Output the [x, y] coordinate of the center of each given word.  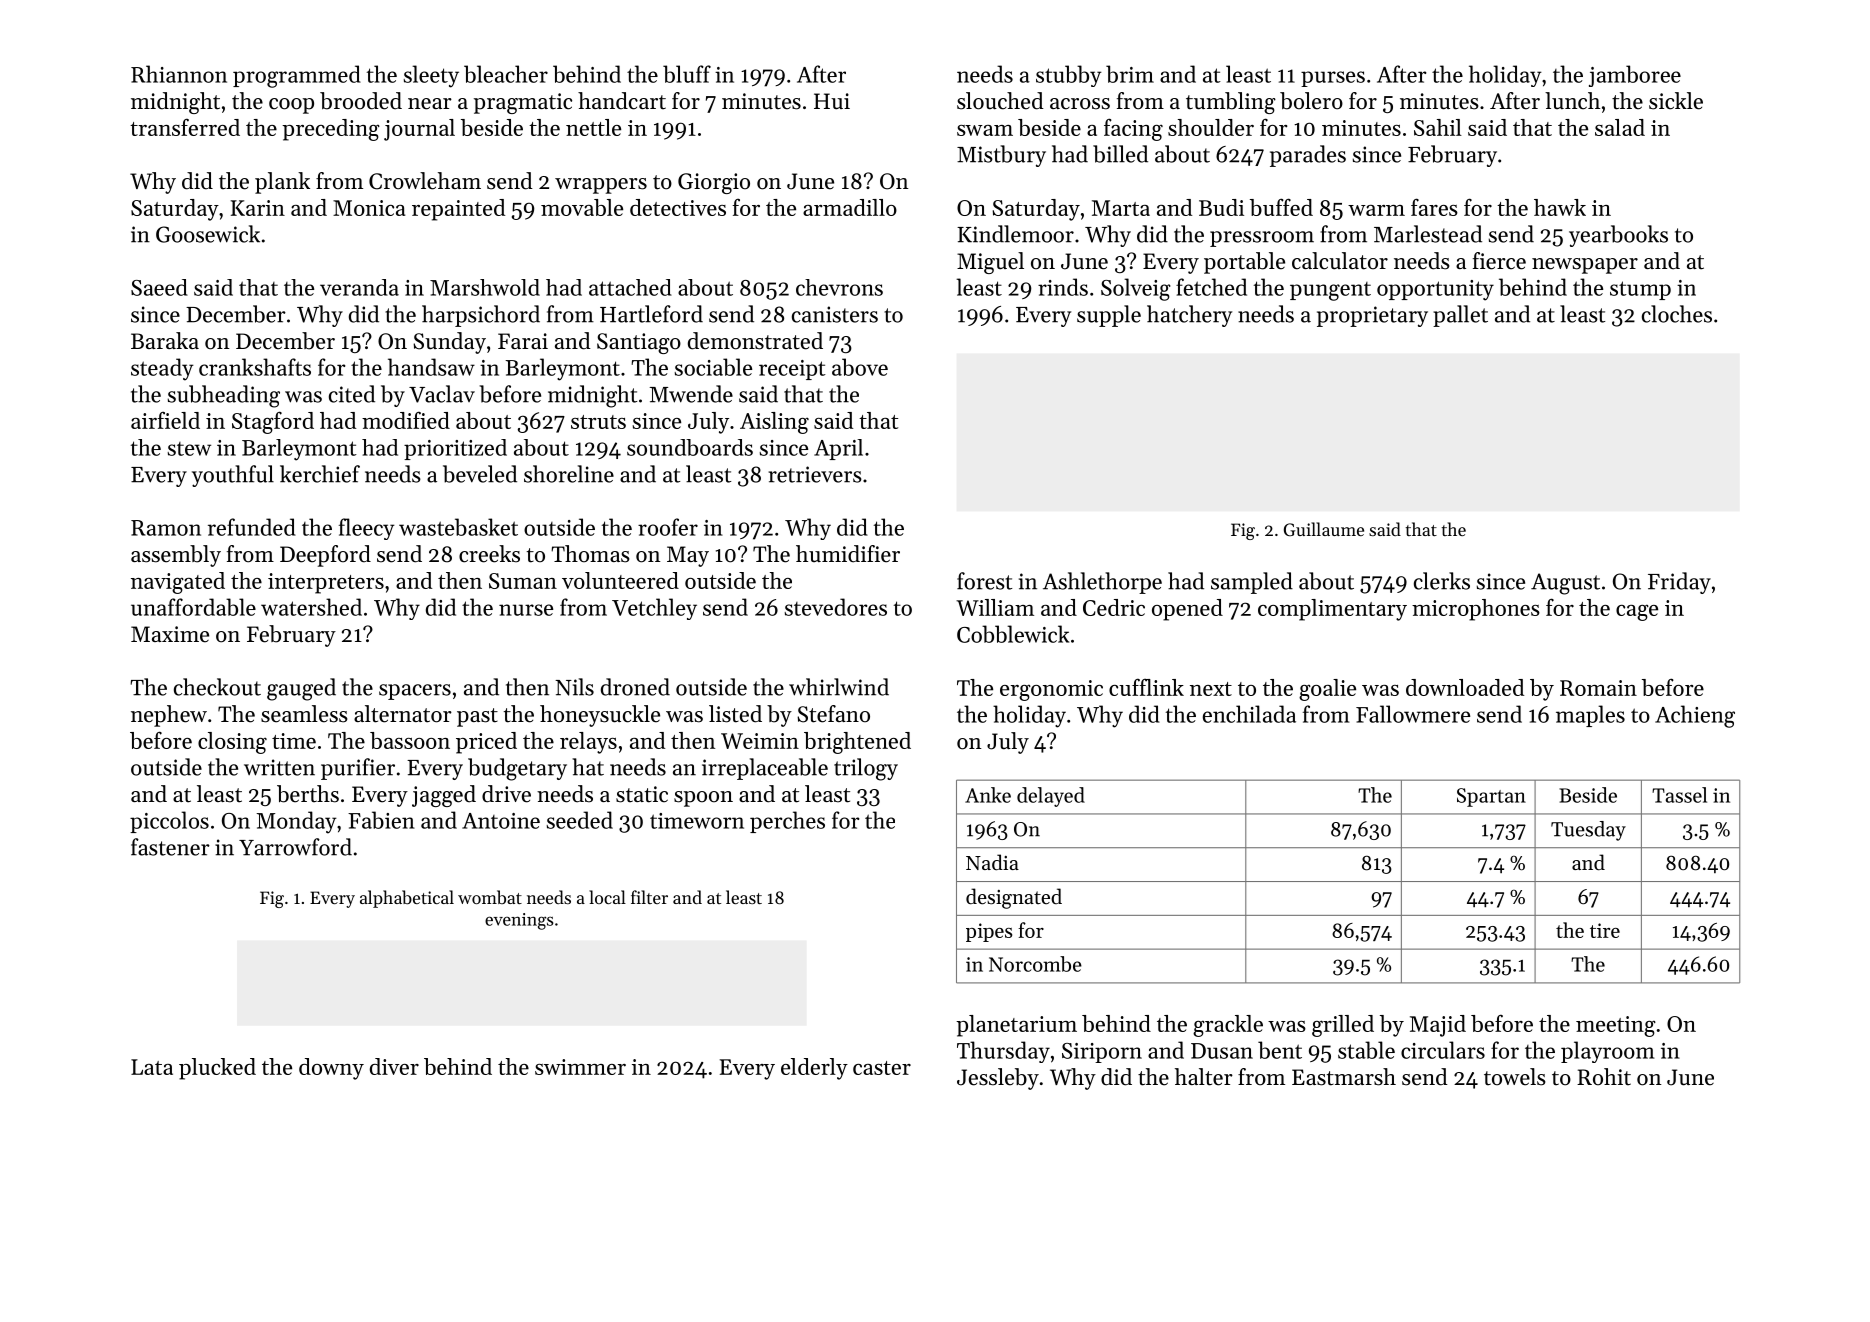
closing [232, 743]
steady [162, 369]
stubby [1069, 76]
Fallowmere [1413, 714]
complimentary [1332, 610]
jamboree [1635, 76]
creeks [489, 554]
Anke [988, 795]
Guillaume [1324, 529]
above [860, 367]
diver [394, 1066]
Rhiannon [179, 74]
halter [1204, 1077]
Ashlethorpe [1102, 583]
